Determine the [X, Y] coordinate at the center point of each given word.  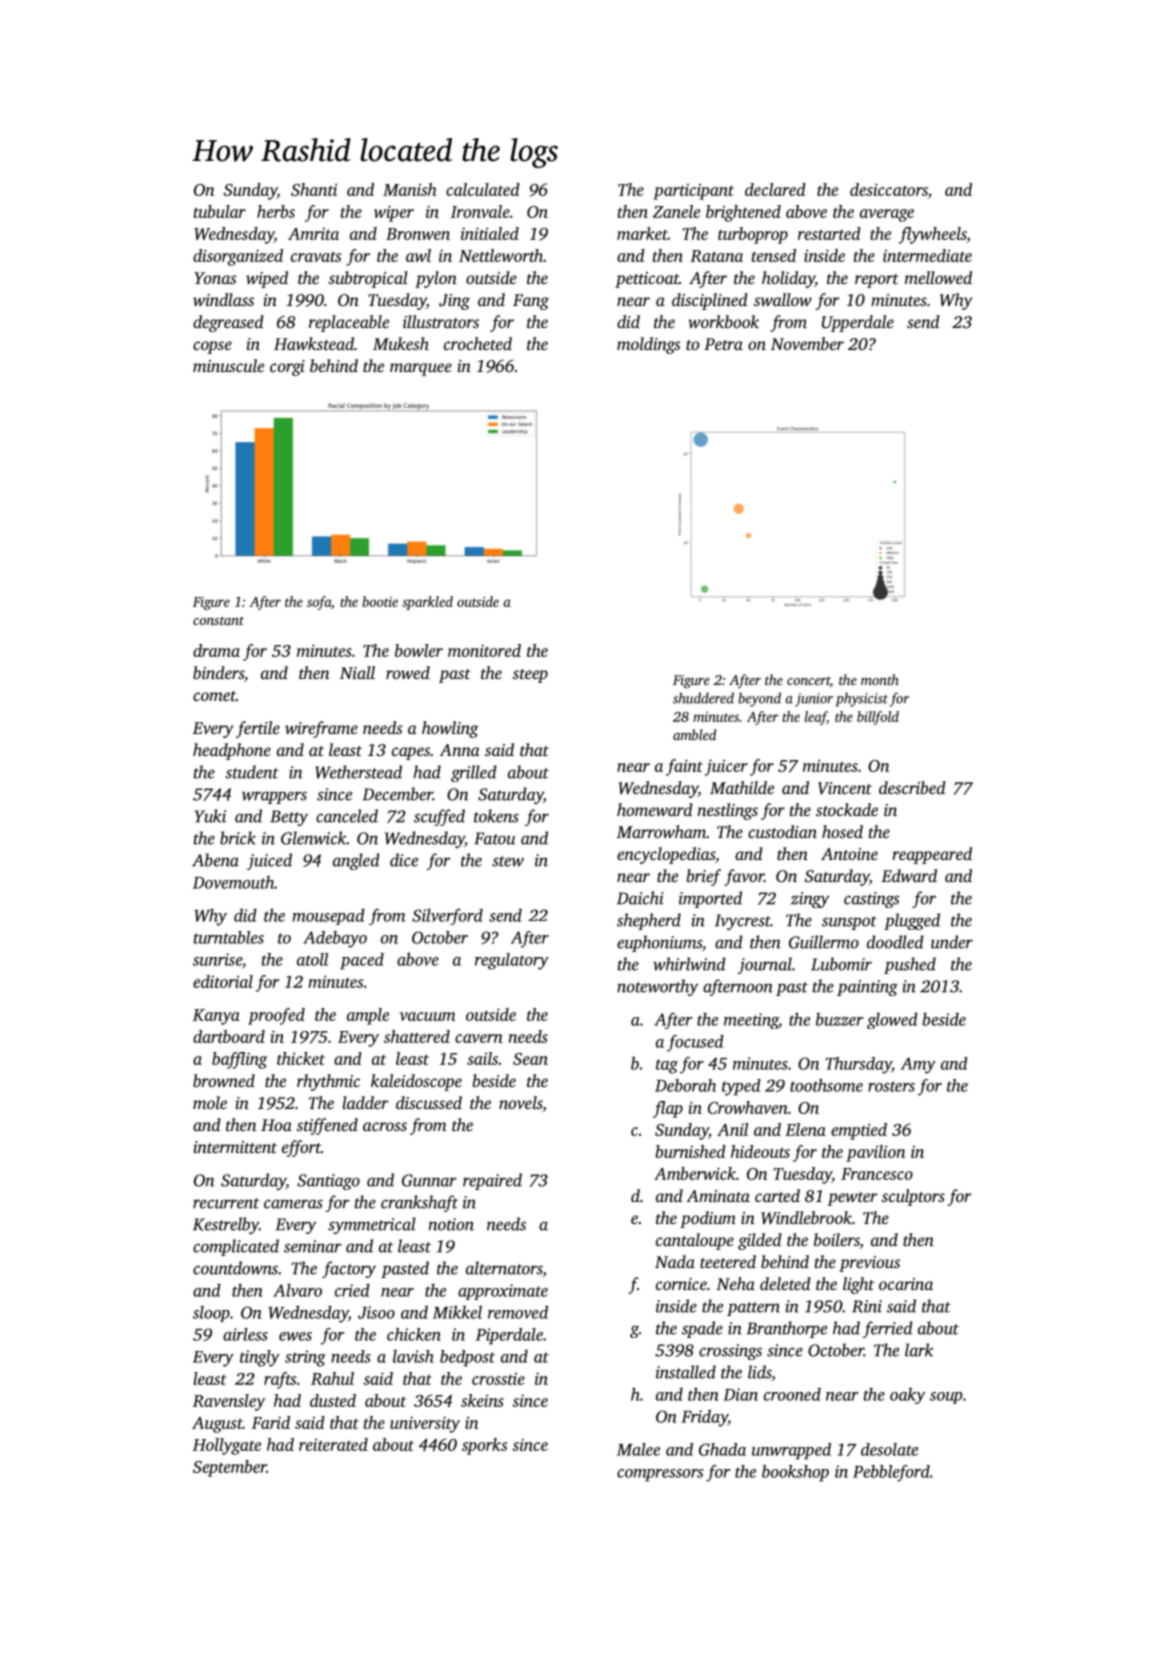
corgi [287, 368]
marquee [421, 369]
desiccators [889, 189]
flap [668, 1109]
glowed [892, 1021]
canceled [347, 816]
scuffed [439, 817]
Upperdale [858, 323]
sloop [211, 1314]
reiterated [333, 1444]
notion [451, 1224]
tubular [220, 211]
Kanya [216, 1017]
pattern [753, 1309]
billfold [878, 718]
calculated [483, 189]
